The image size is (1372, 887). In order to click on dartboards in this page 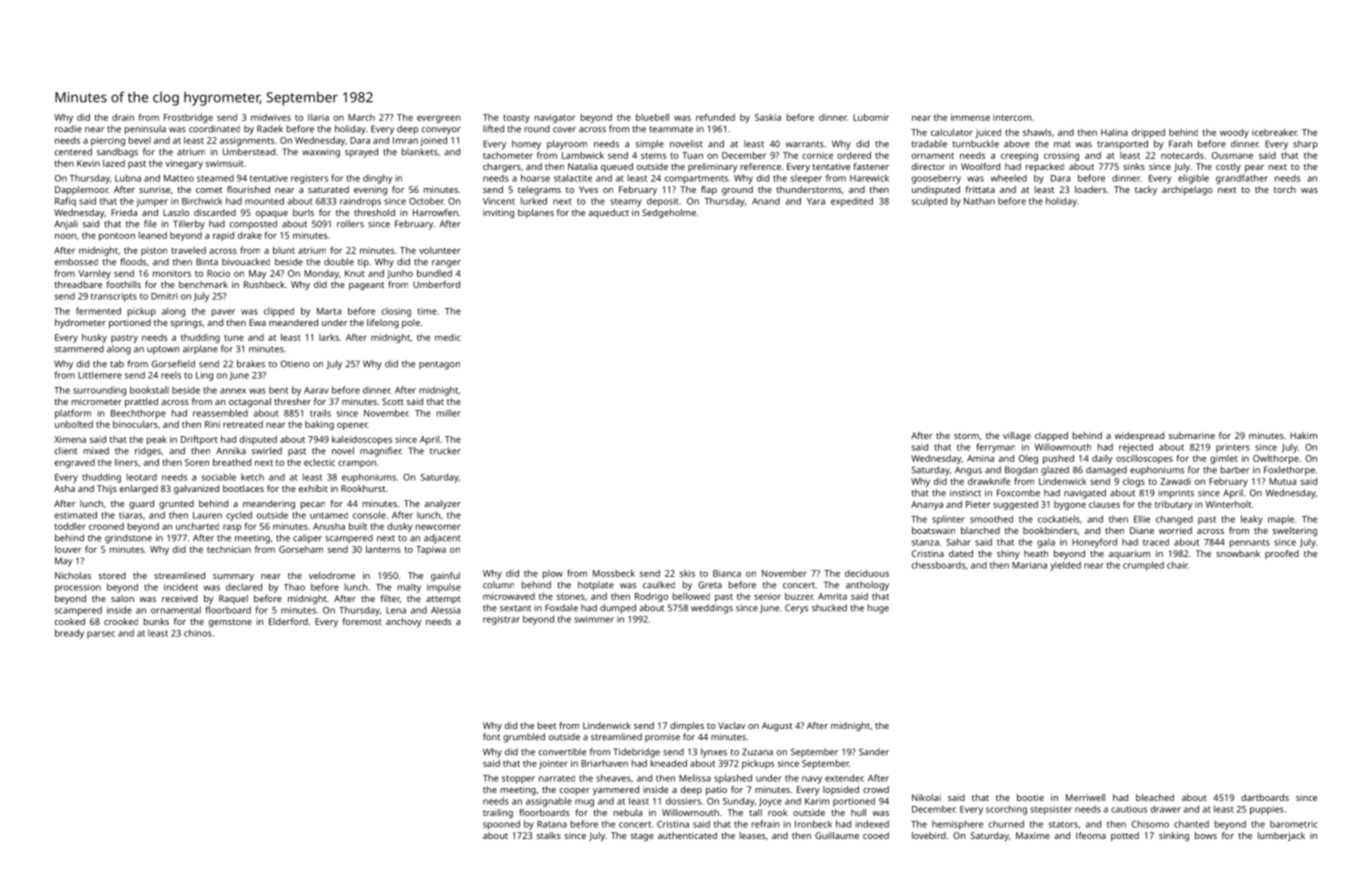, I will do `click(1265, 797)`.
